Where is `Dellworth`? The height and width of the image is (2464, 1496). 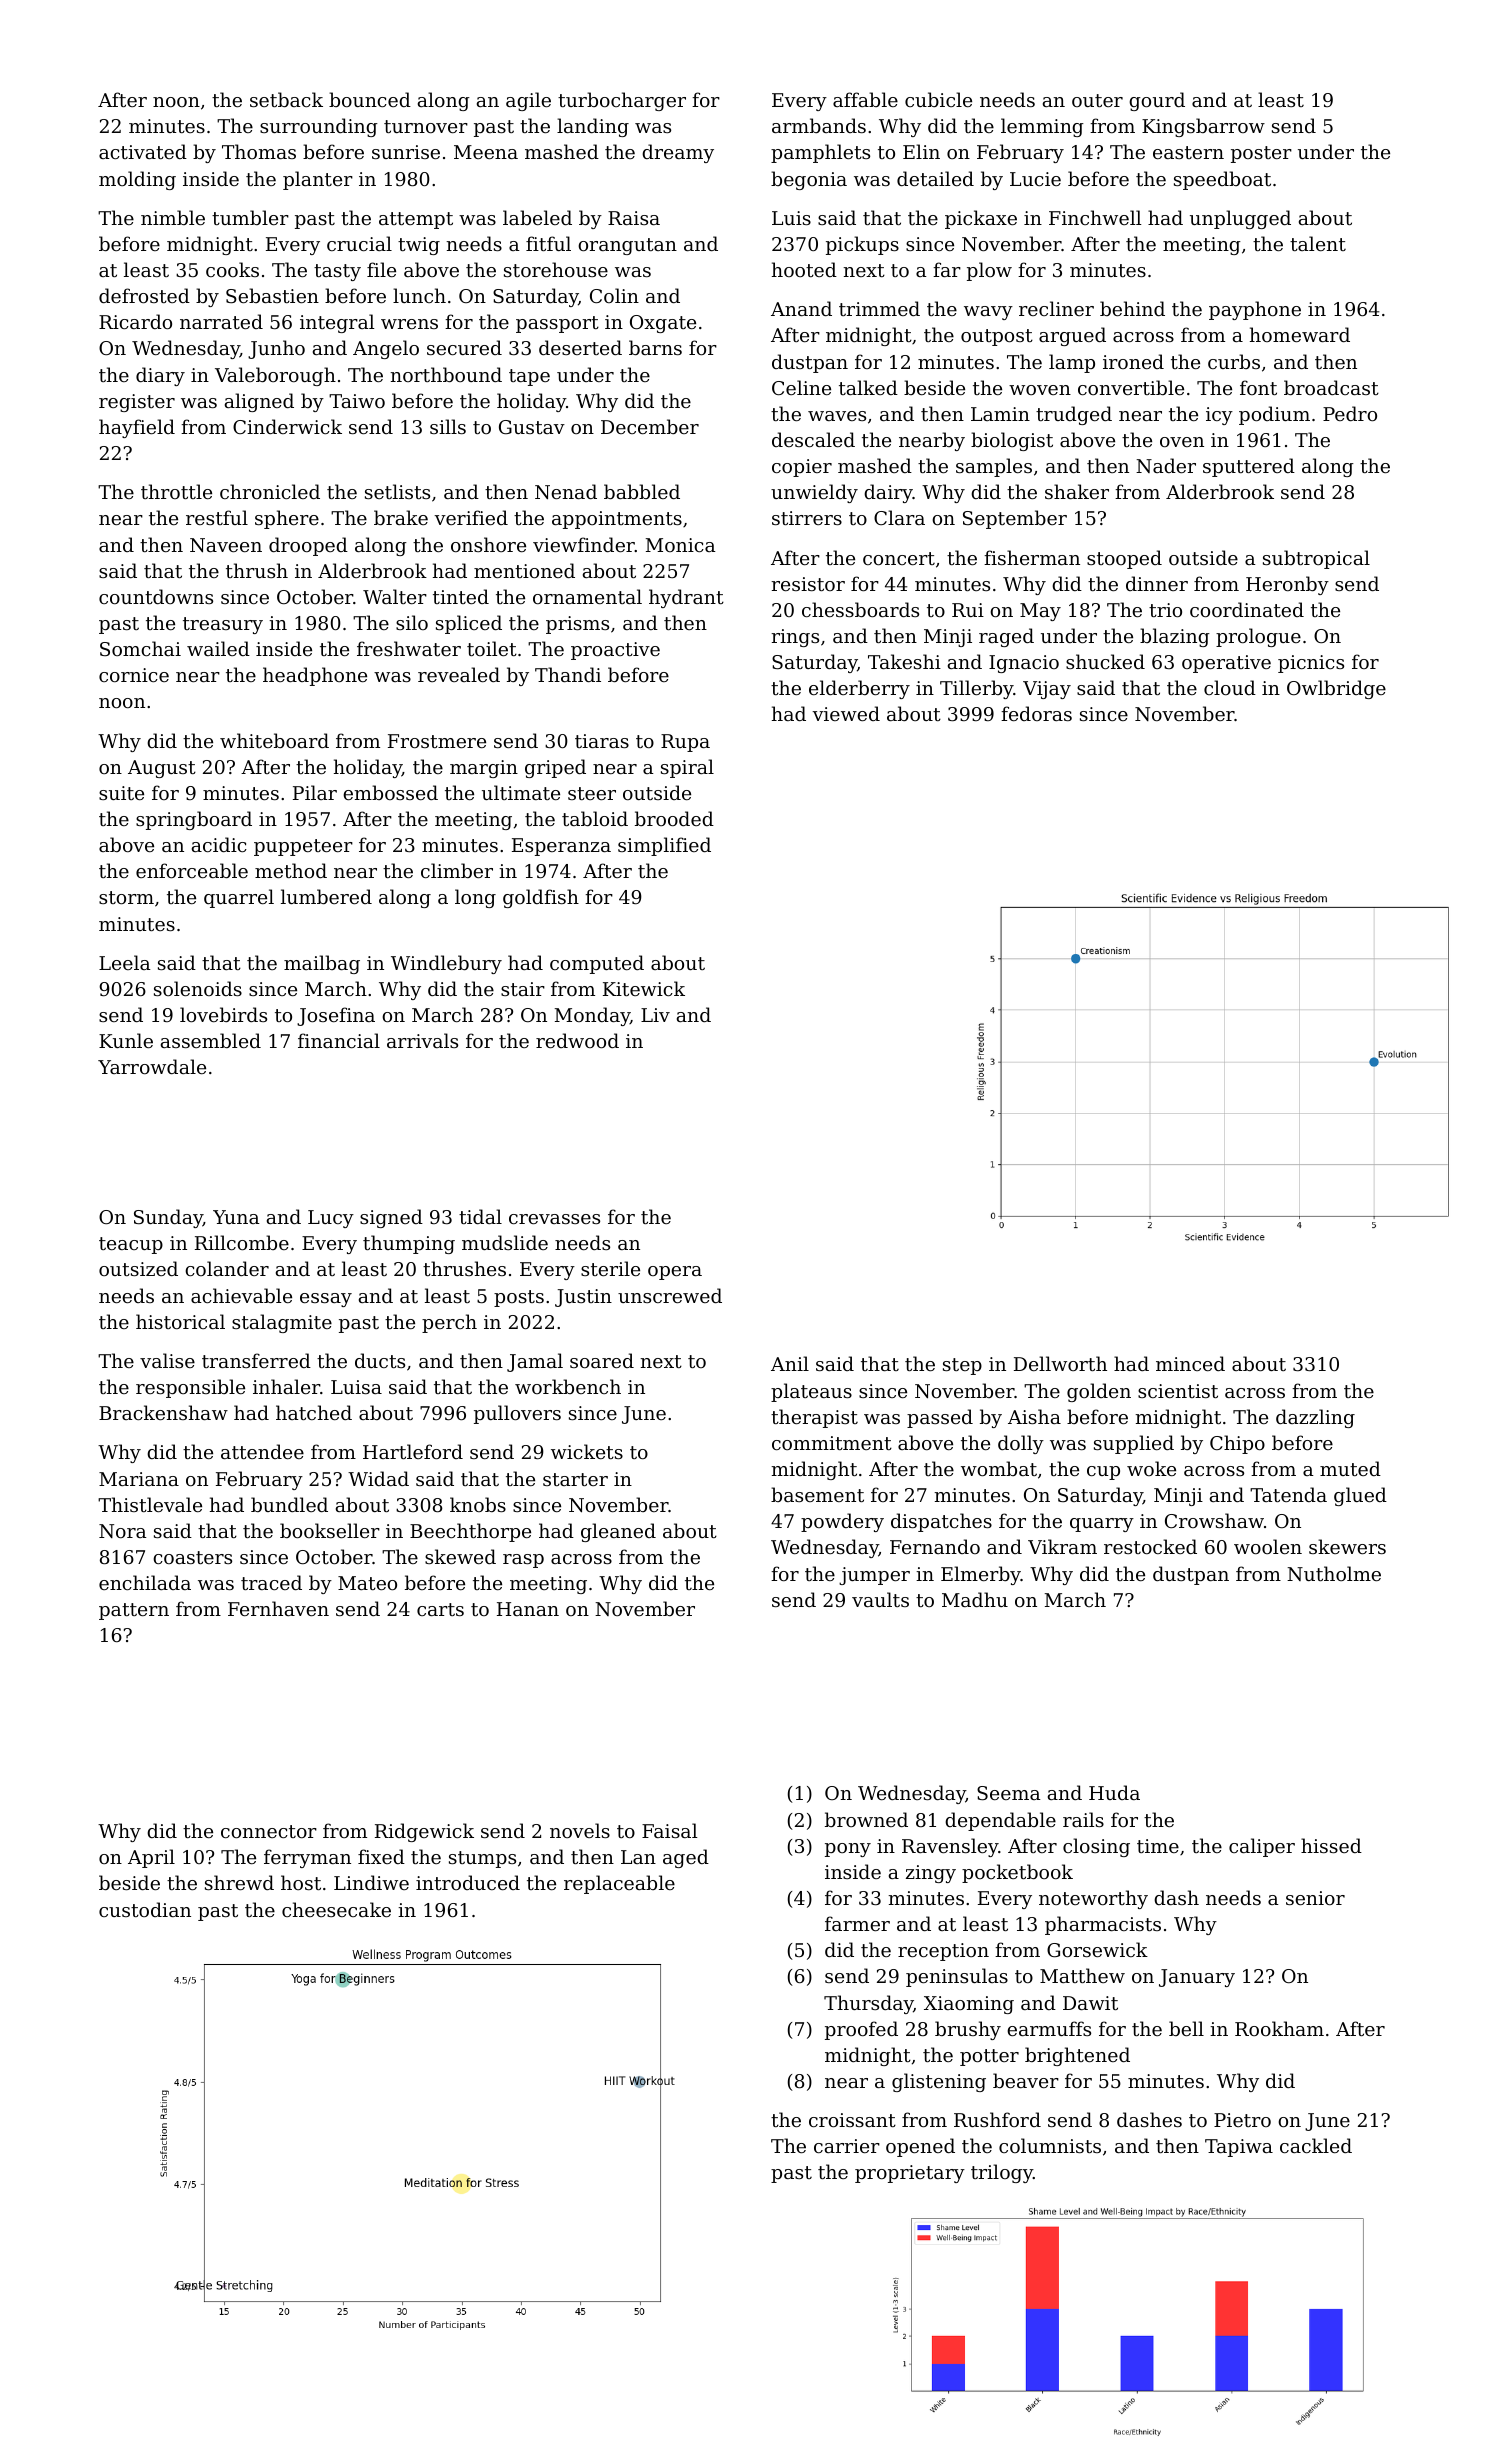 Dellworth is located at coordinates (1060, 1363).
